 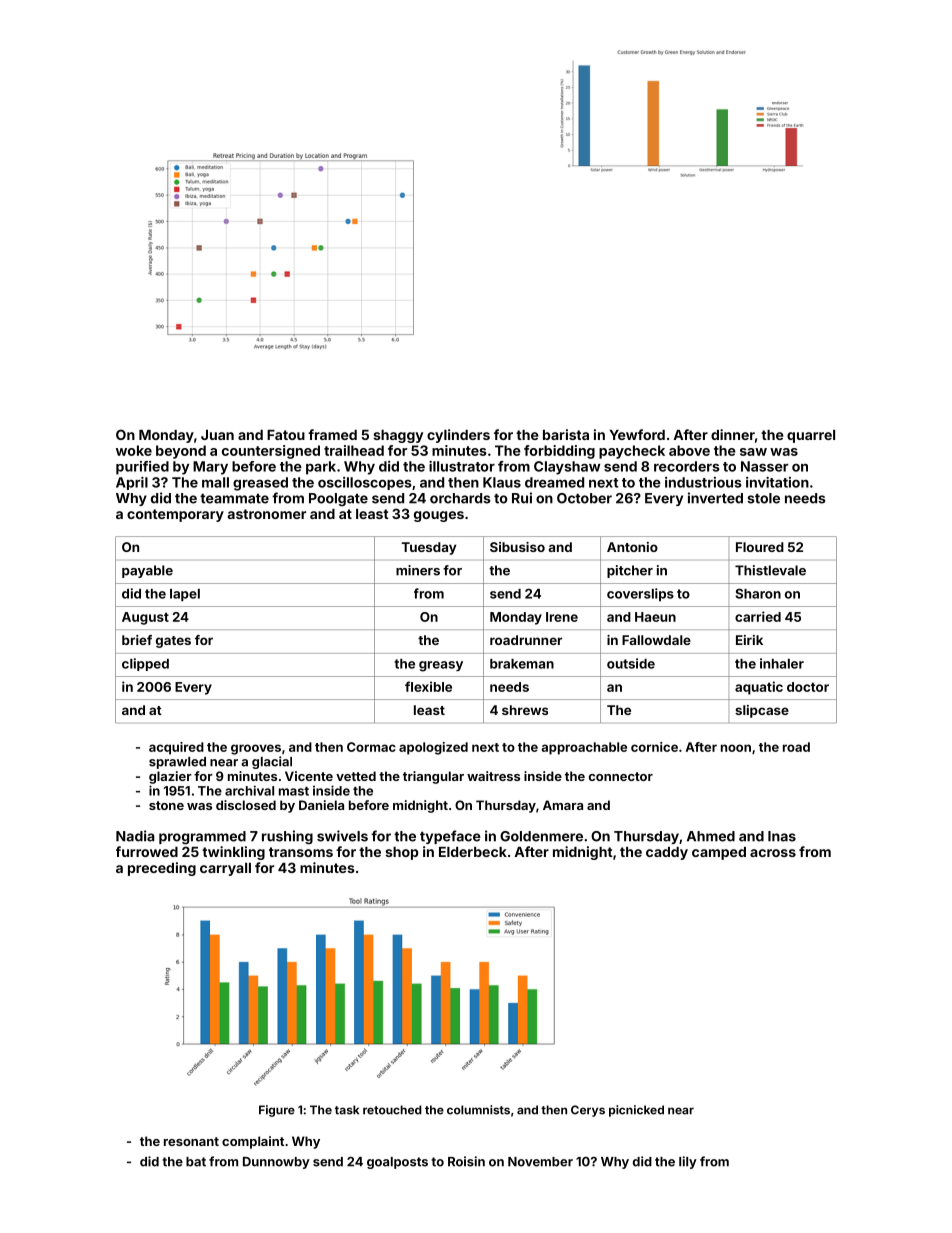 I want to click on Elderbeck, so click(x=473, y=852).
